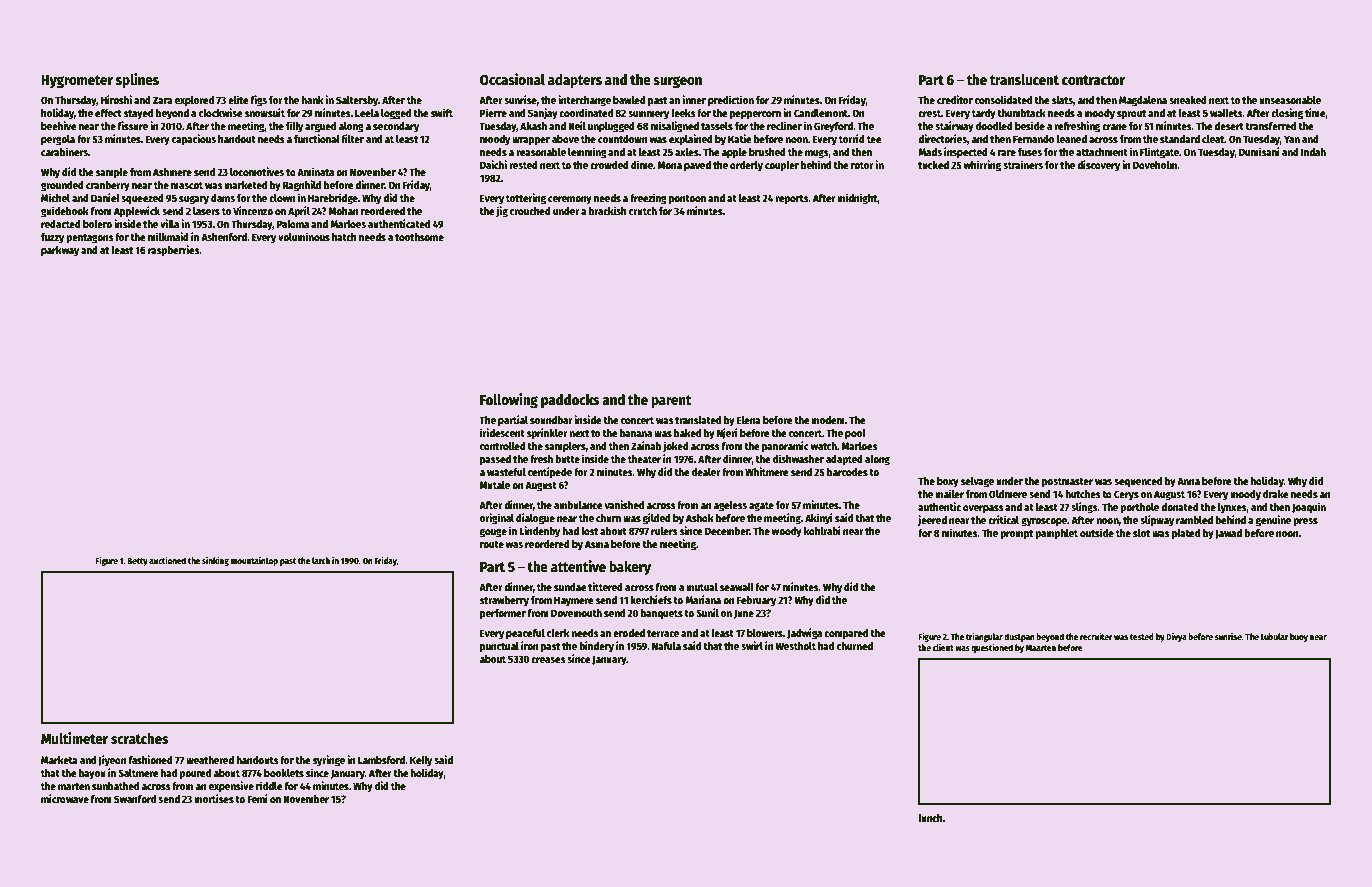 The width and height of the page is (1372, 887). Describe the element at coordinates (677, 82) in the page. I see `surgeon` at that location.
